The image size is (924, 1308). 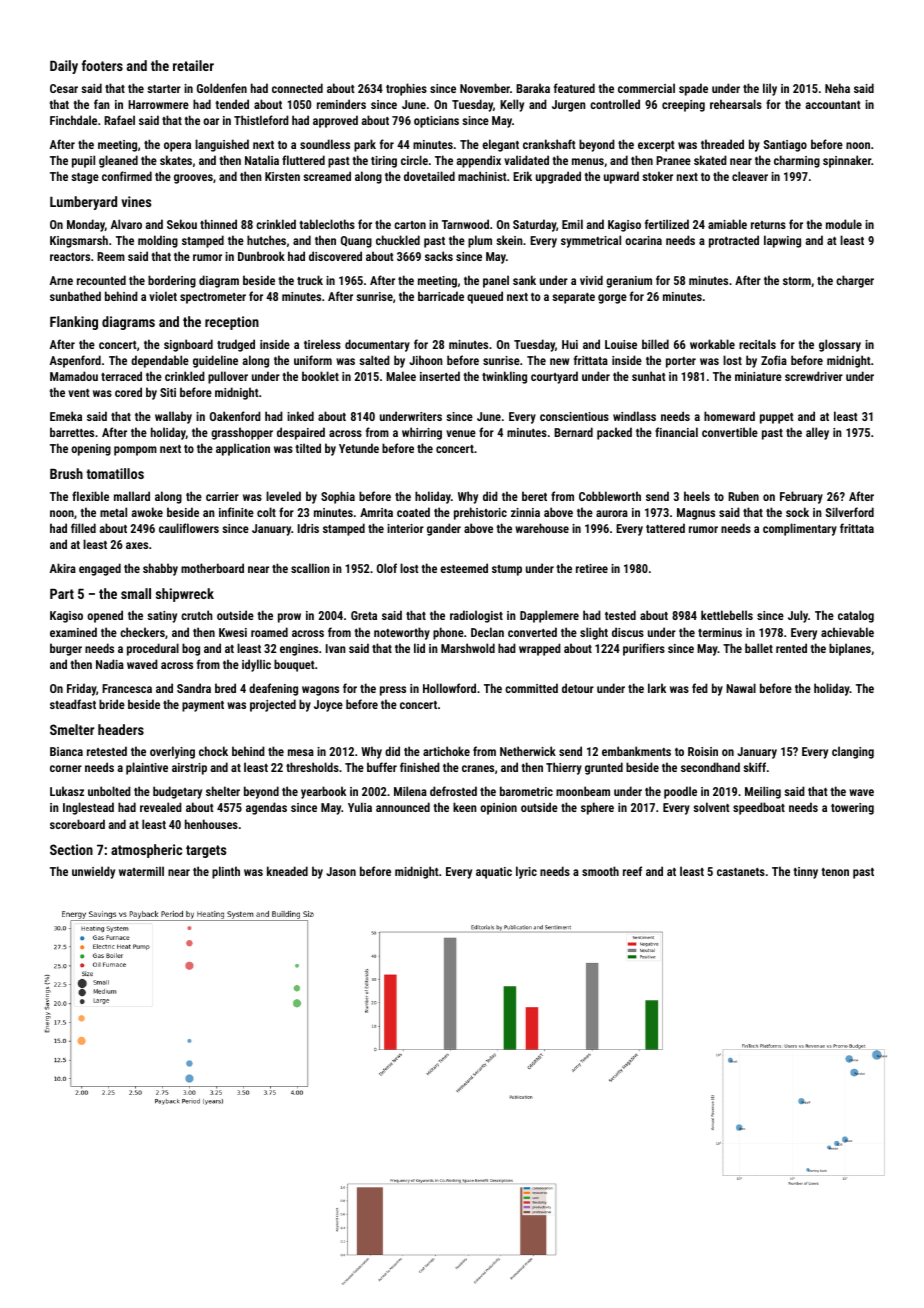 I want to click on henhouses, so click(x=211, y=824).
